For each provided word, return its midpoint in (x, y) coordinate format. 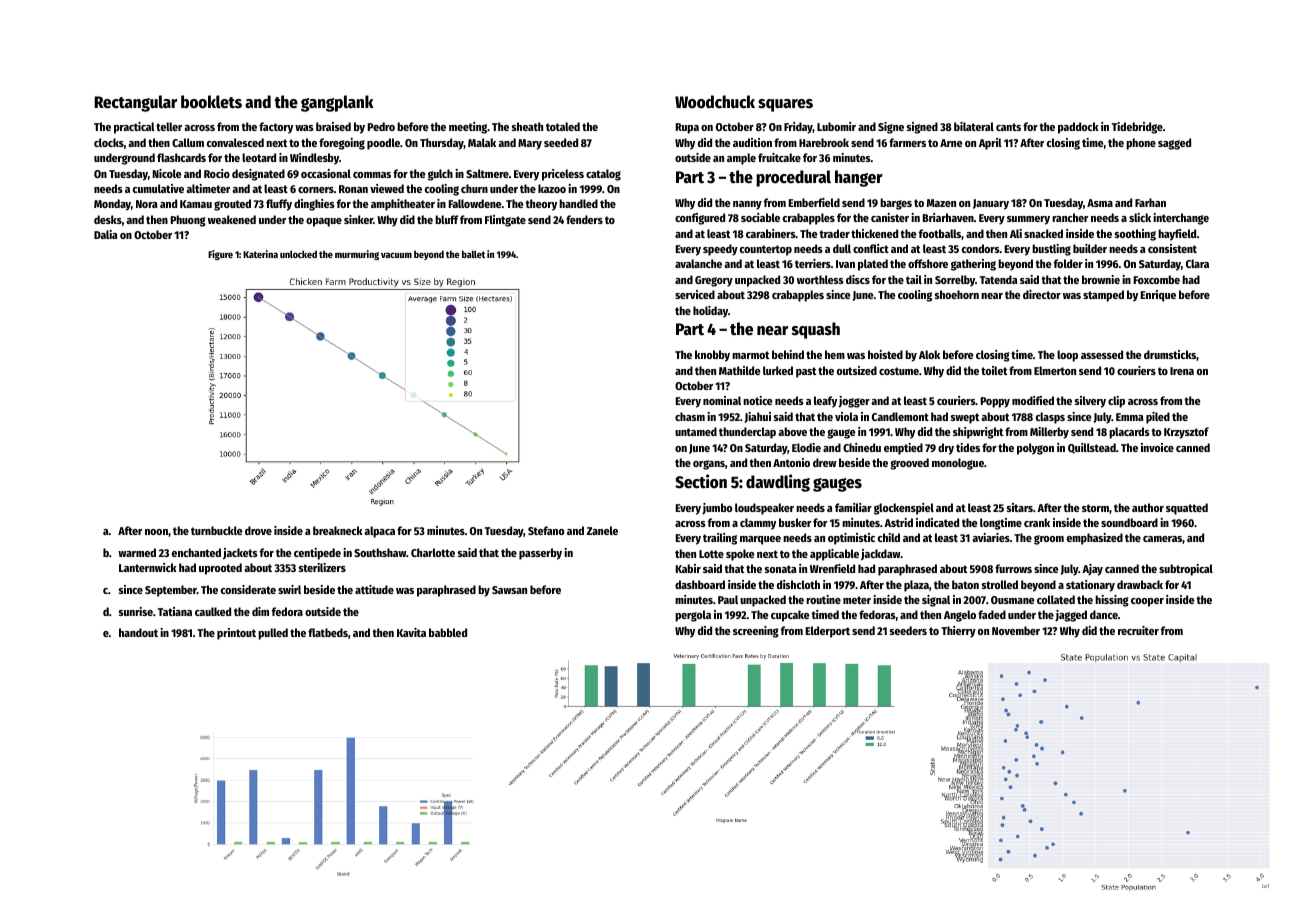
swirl (289, 589)
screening (756, 632)
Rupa (687, 128)
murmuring (357, 255)
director (1042, 294)
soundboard (1129, 522)
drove (258, 530)
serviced (695, 294)
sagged (1174, 144)
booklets (211, 102)
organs (709, 465)
